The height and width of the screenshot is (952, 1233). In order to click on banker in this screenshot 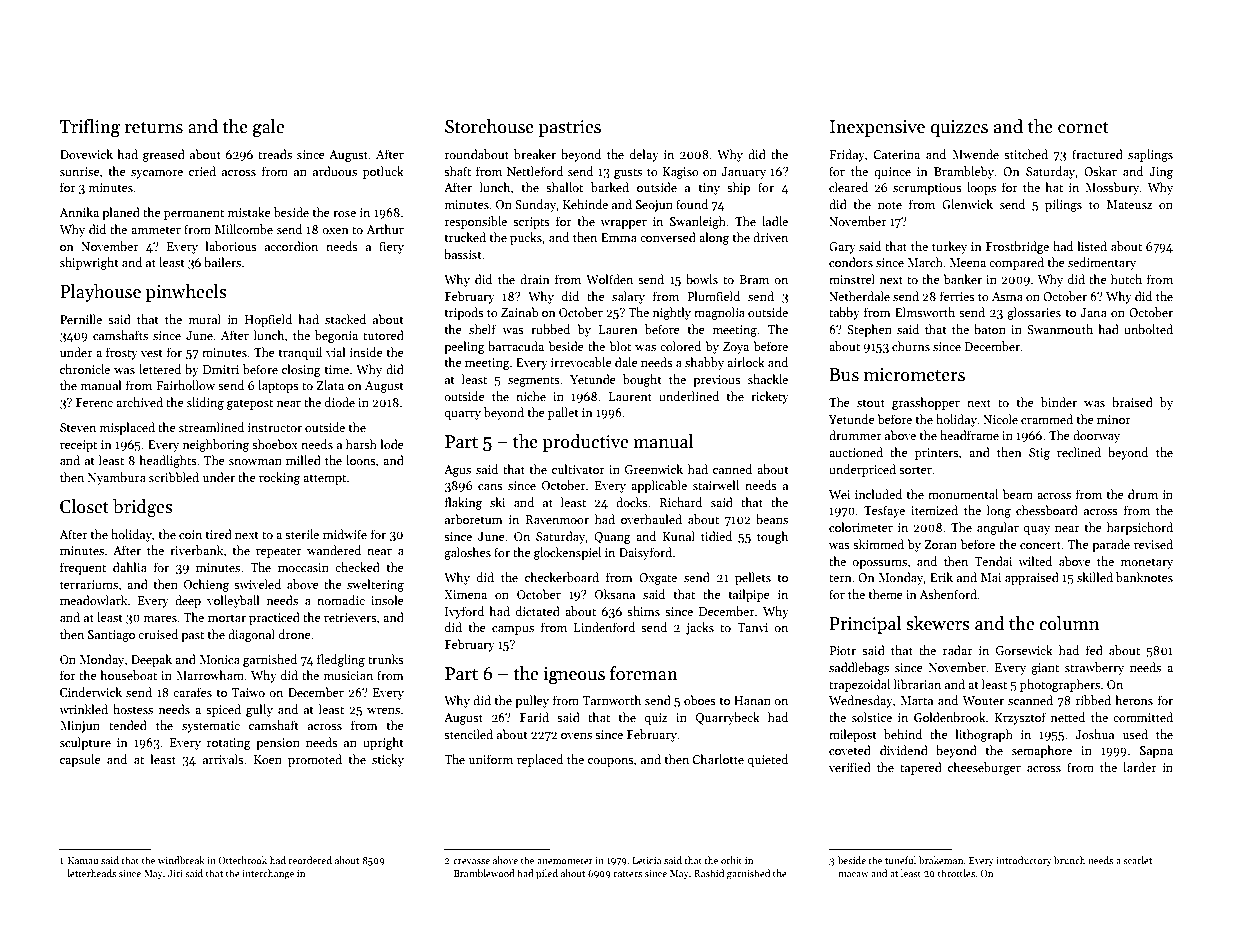, I will do `click(962, 279)`.
